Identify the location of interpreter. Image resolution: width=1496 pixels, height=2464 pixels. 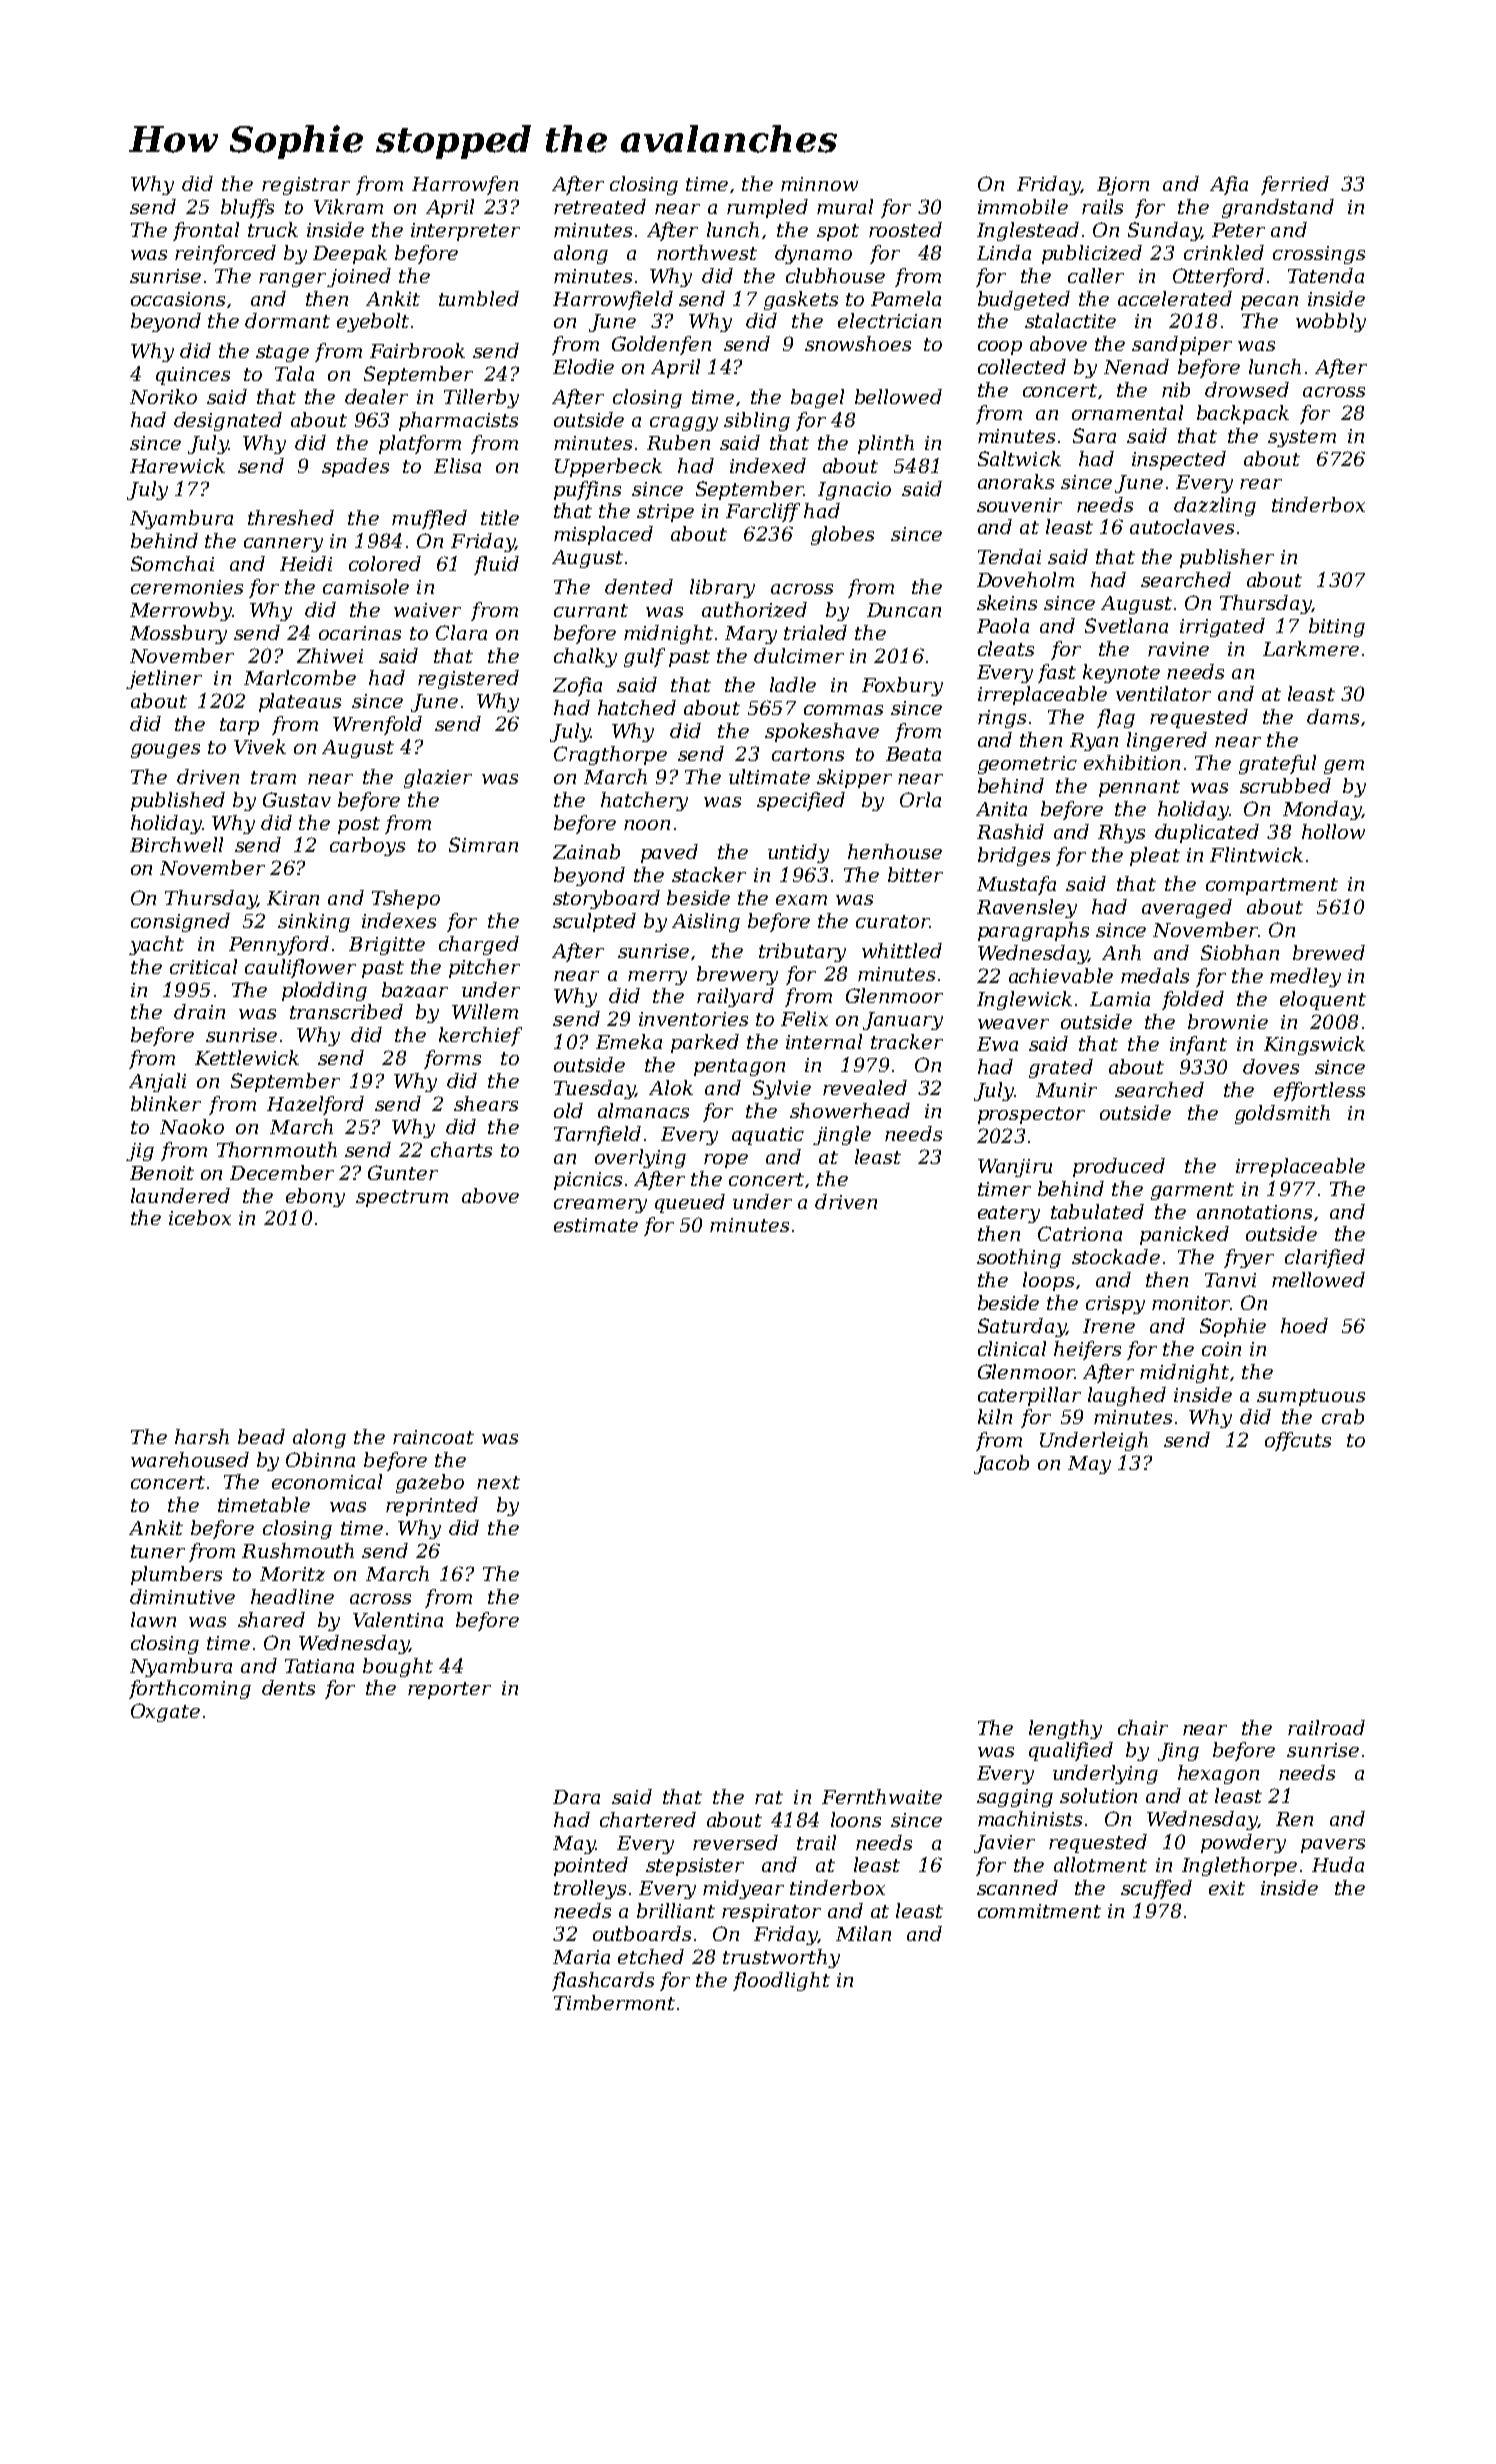
(465, 232).
